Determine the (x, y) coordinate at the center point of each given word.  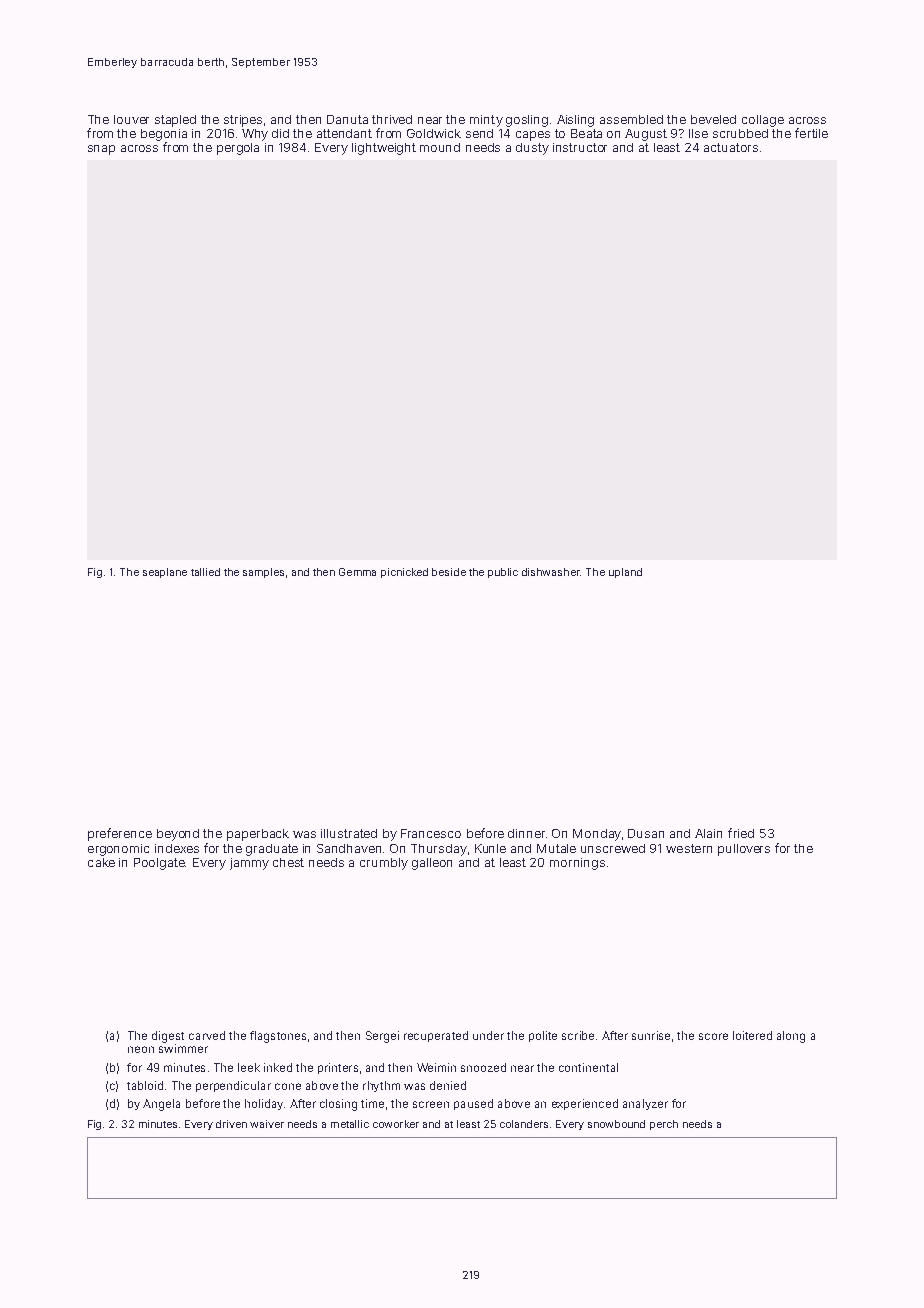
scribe (578, 1035)
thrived (392, 119)
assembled (631, 119)
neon (141, 1049)
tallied (205, 572)
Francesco (431, 833)
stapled (175, 121)
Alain (708, 833)
